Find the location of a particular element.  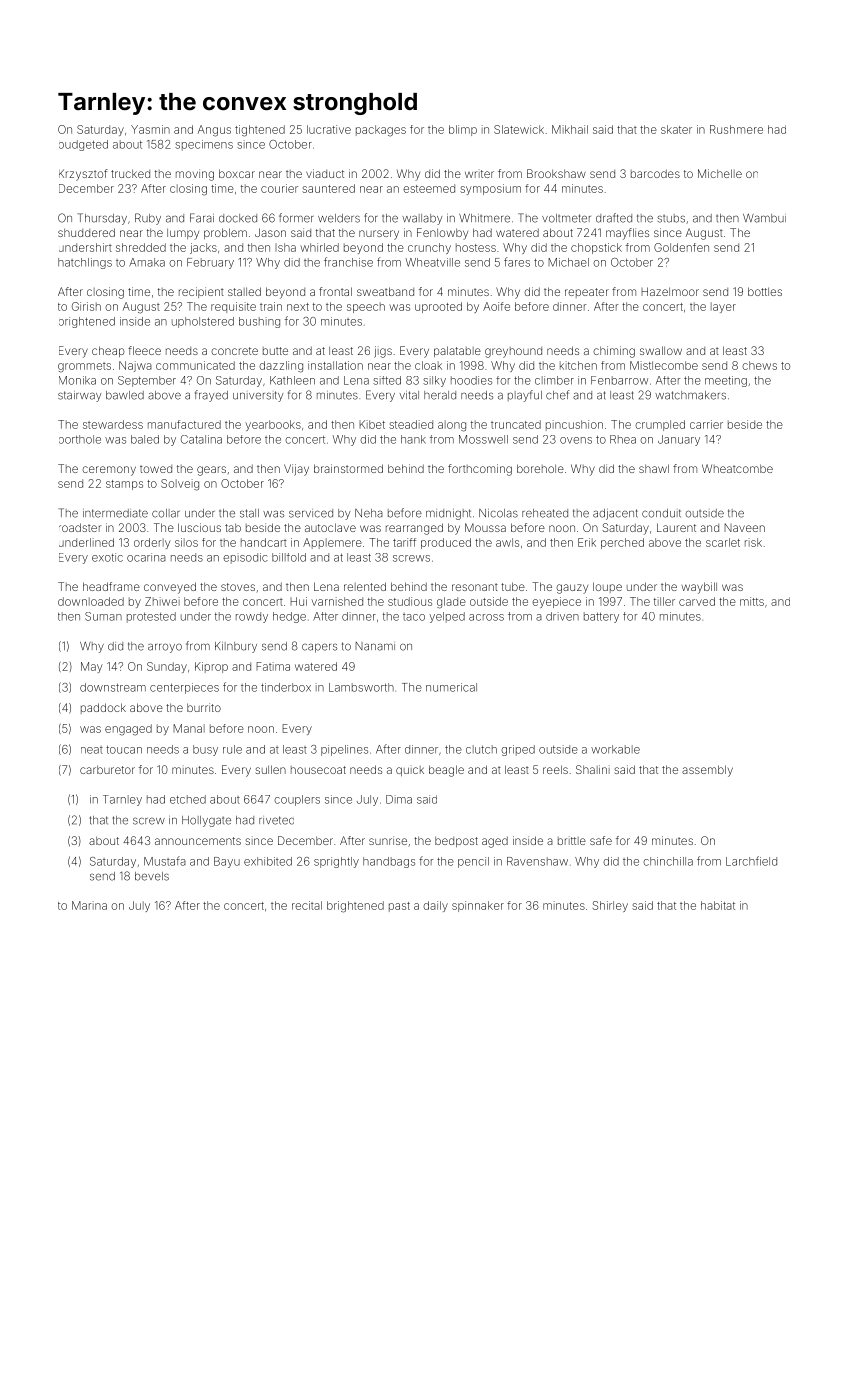

recital is located at coordinates (307, 905).
